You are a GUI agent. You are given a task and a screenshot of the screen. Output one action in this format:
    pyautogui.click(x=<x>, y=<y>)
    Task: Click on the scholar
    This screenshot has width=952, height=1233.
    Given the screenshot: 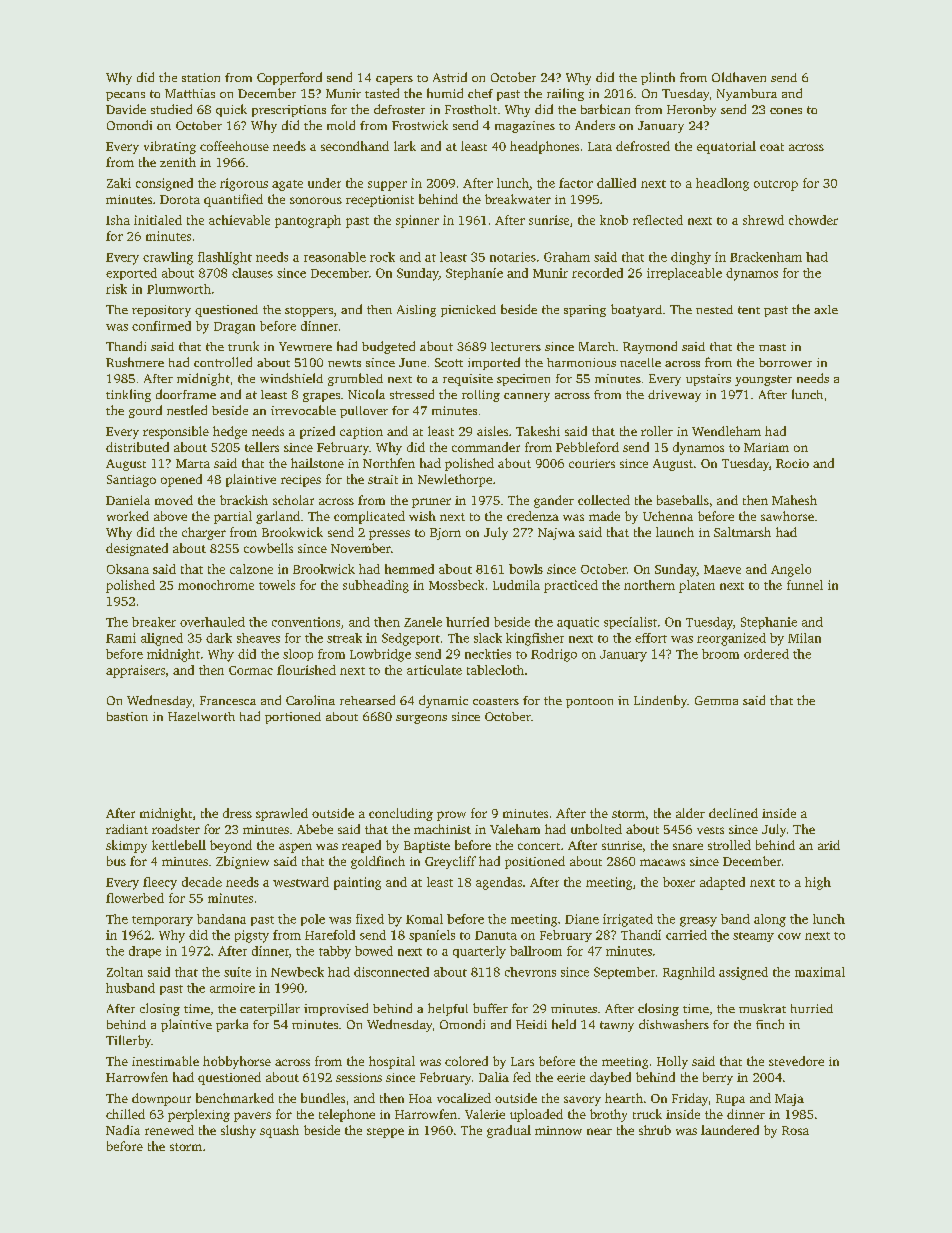 What is the action you would take?
    pyautogui.click(x=293, y=500)
